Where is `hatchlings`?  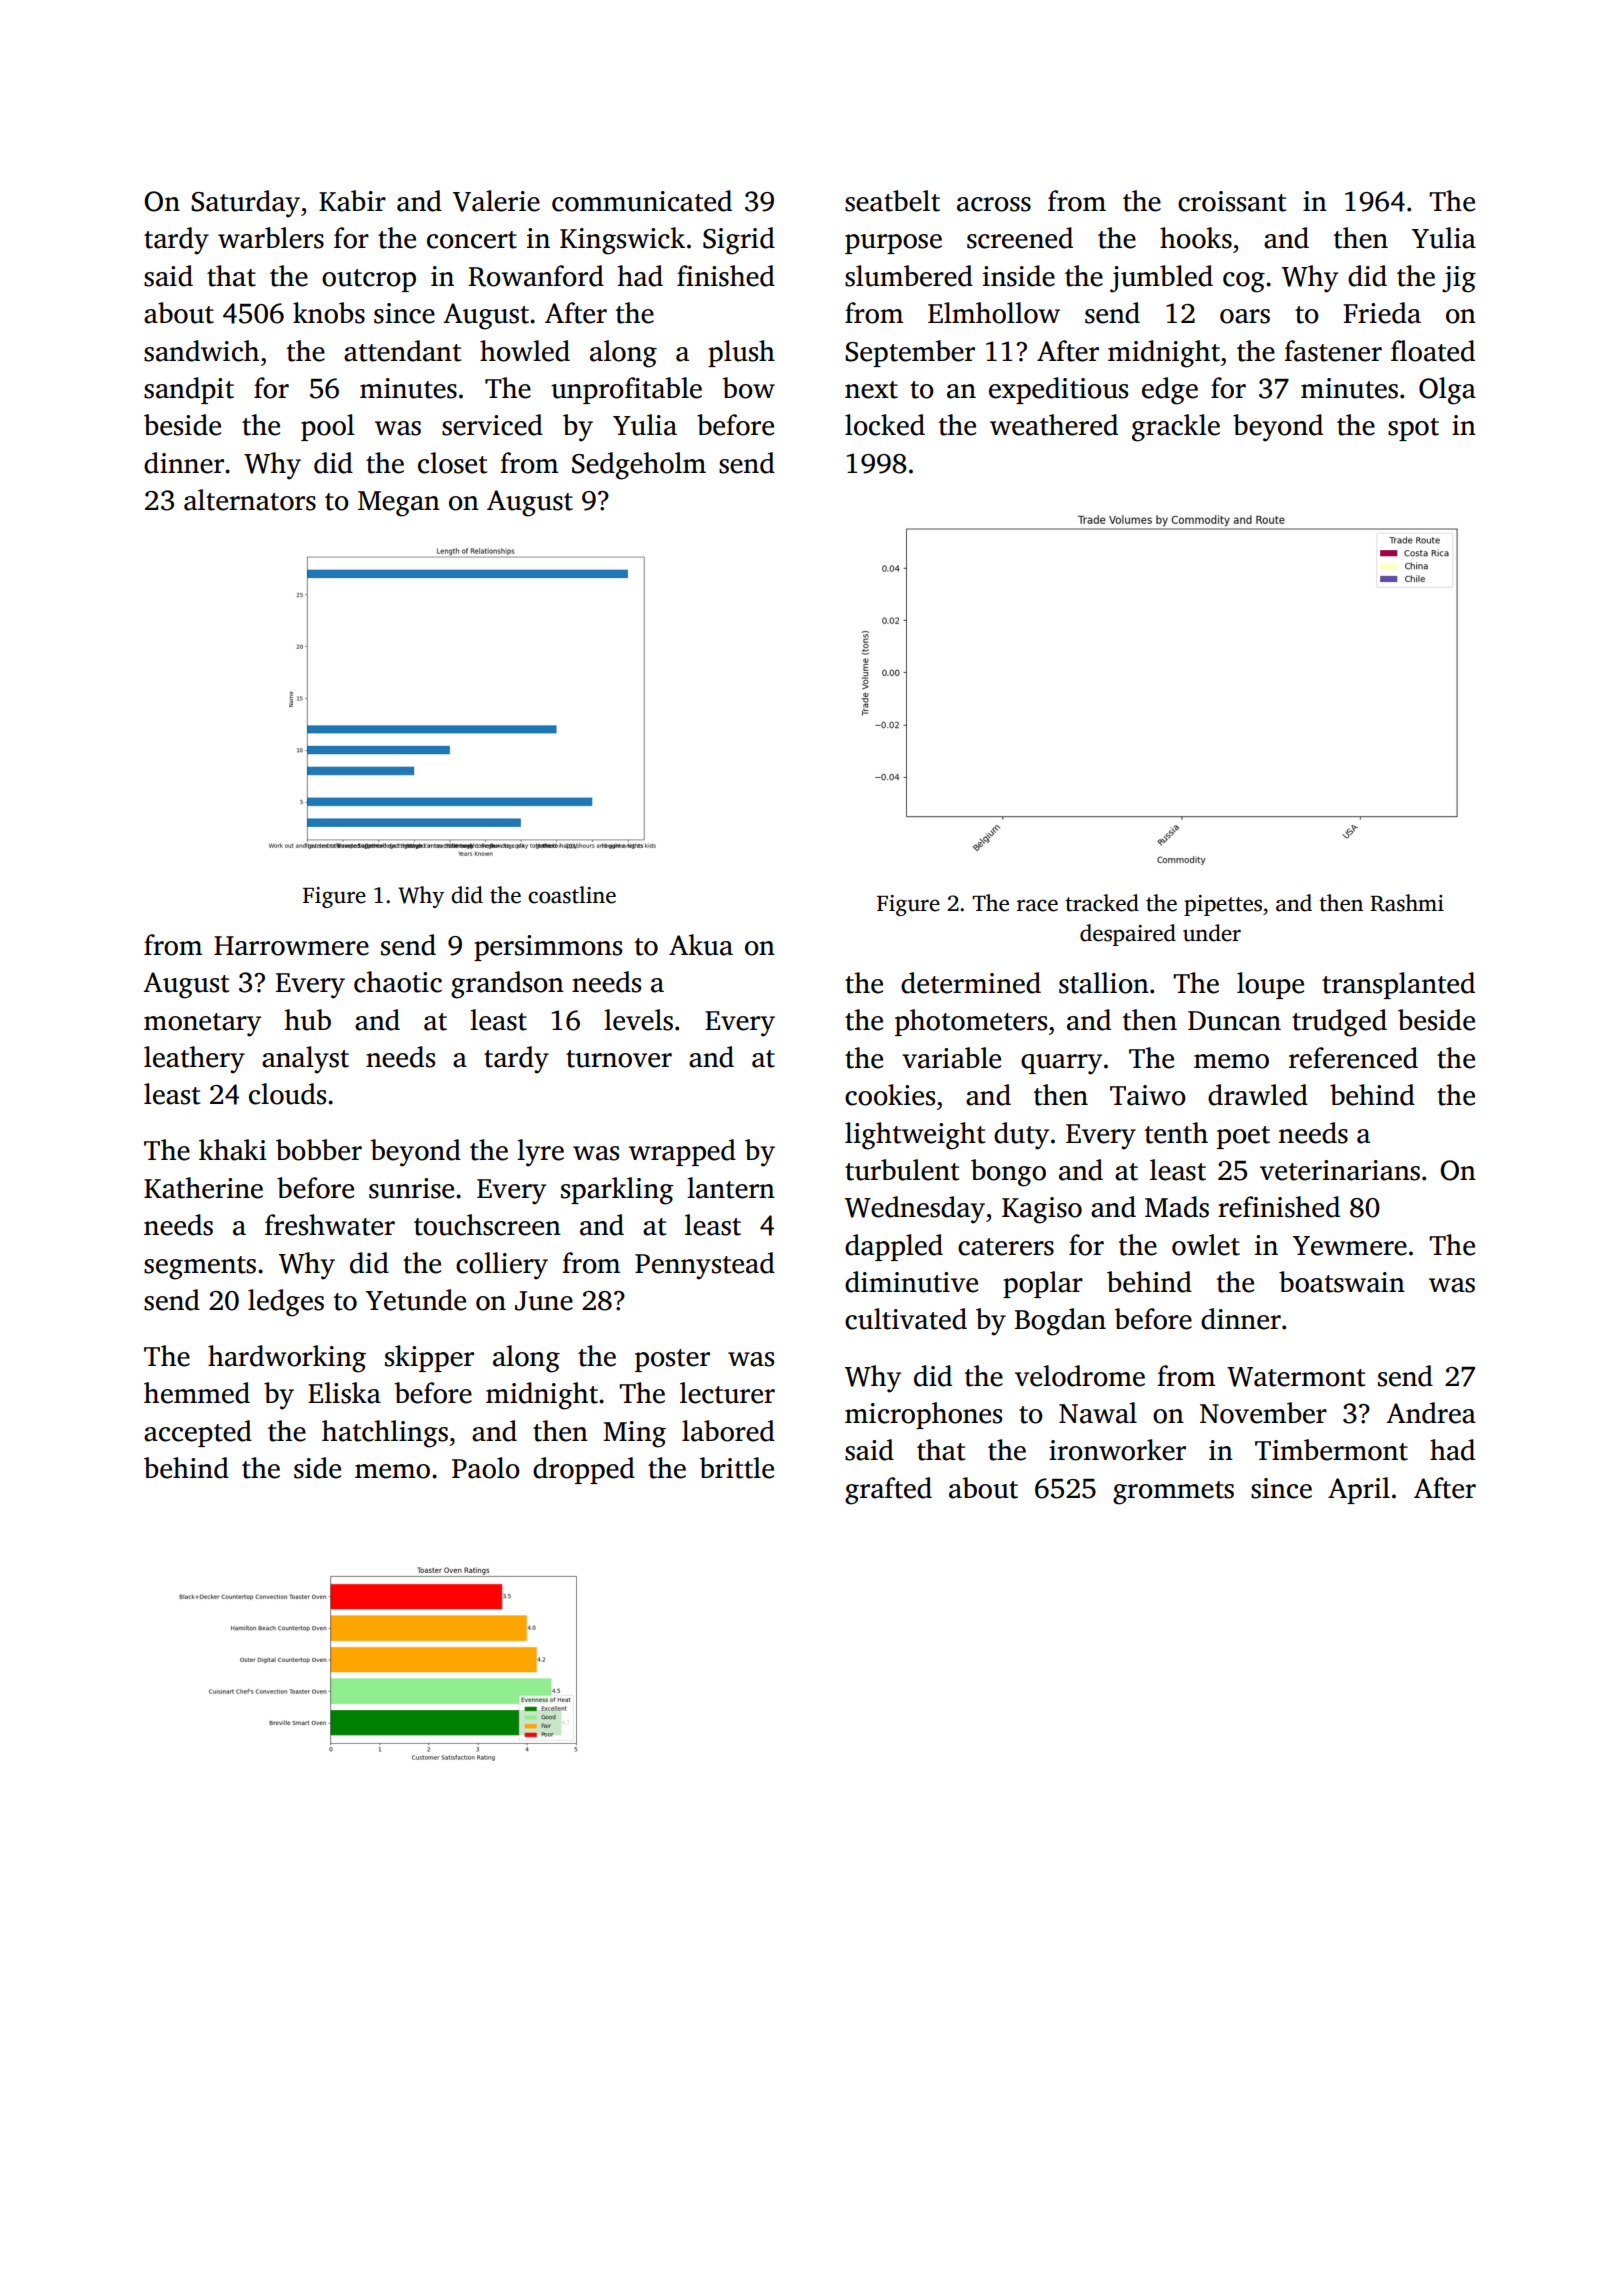
hatchlings is located at coordinates (385, 1434).
